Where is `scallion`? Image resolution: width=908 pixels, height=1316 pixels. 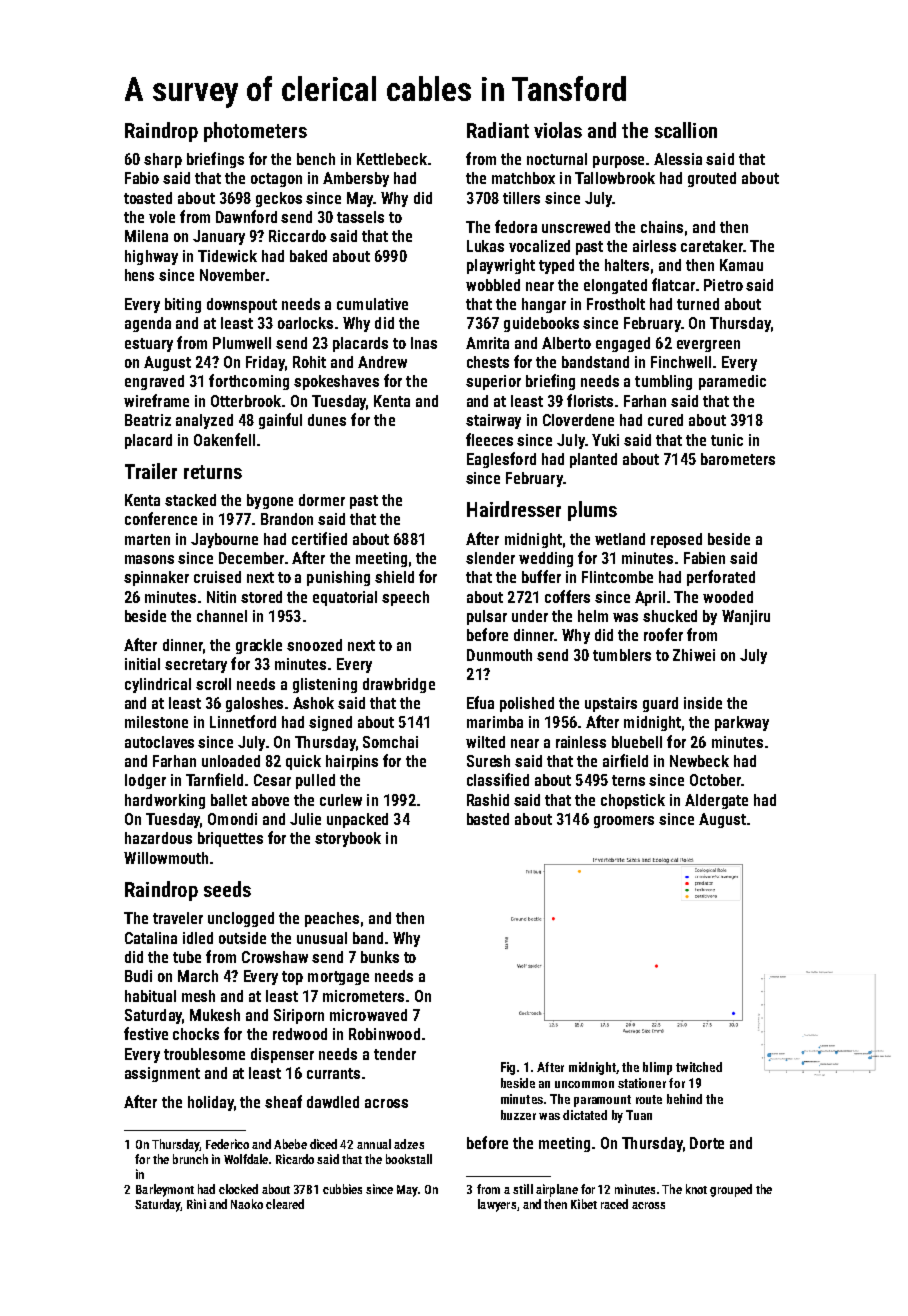
scallion is located at coordinates (686, 130).
